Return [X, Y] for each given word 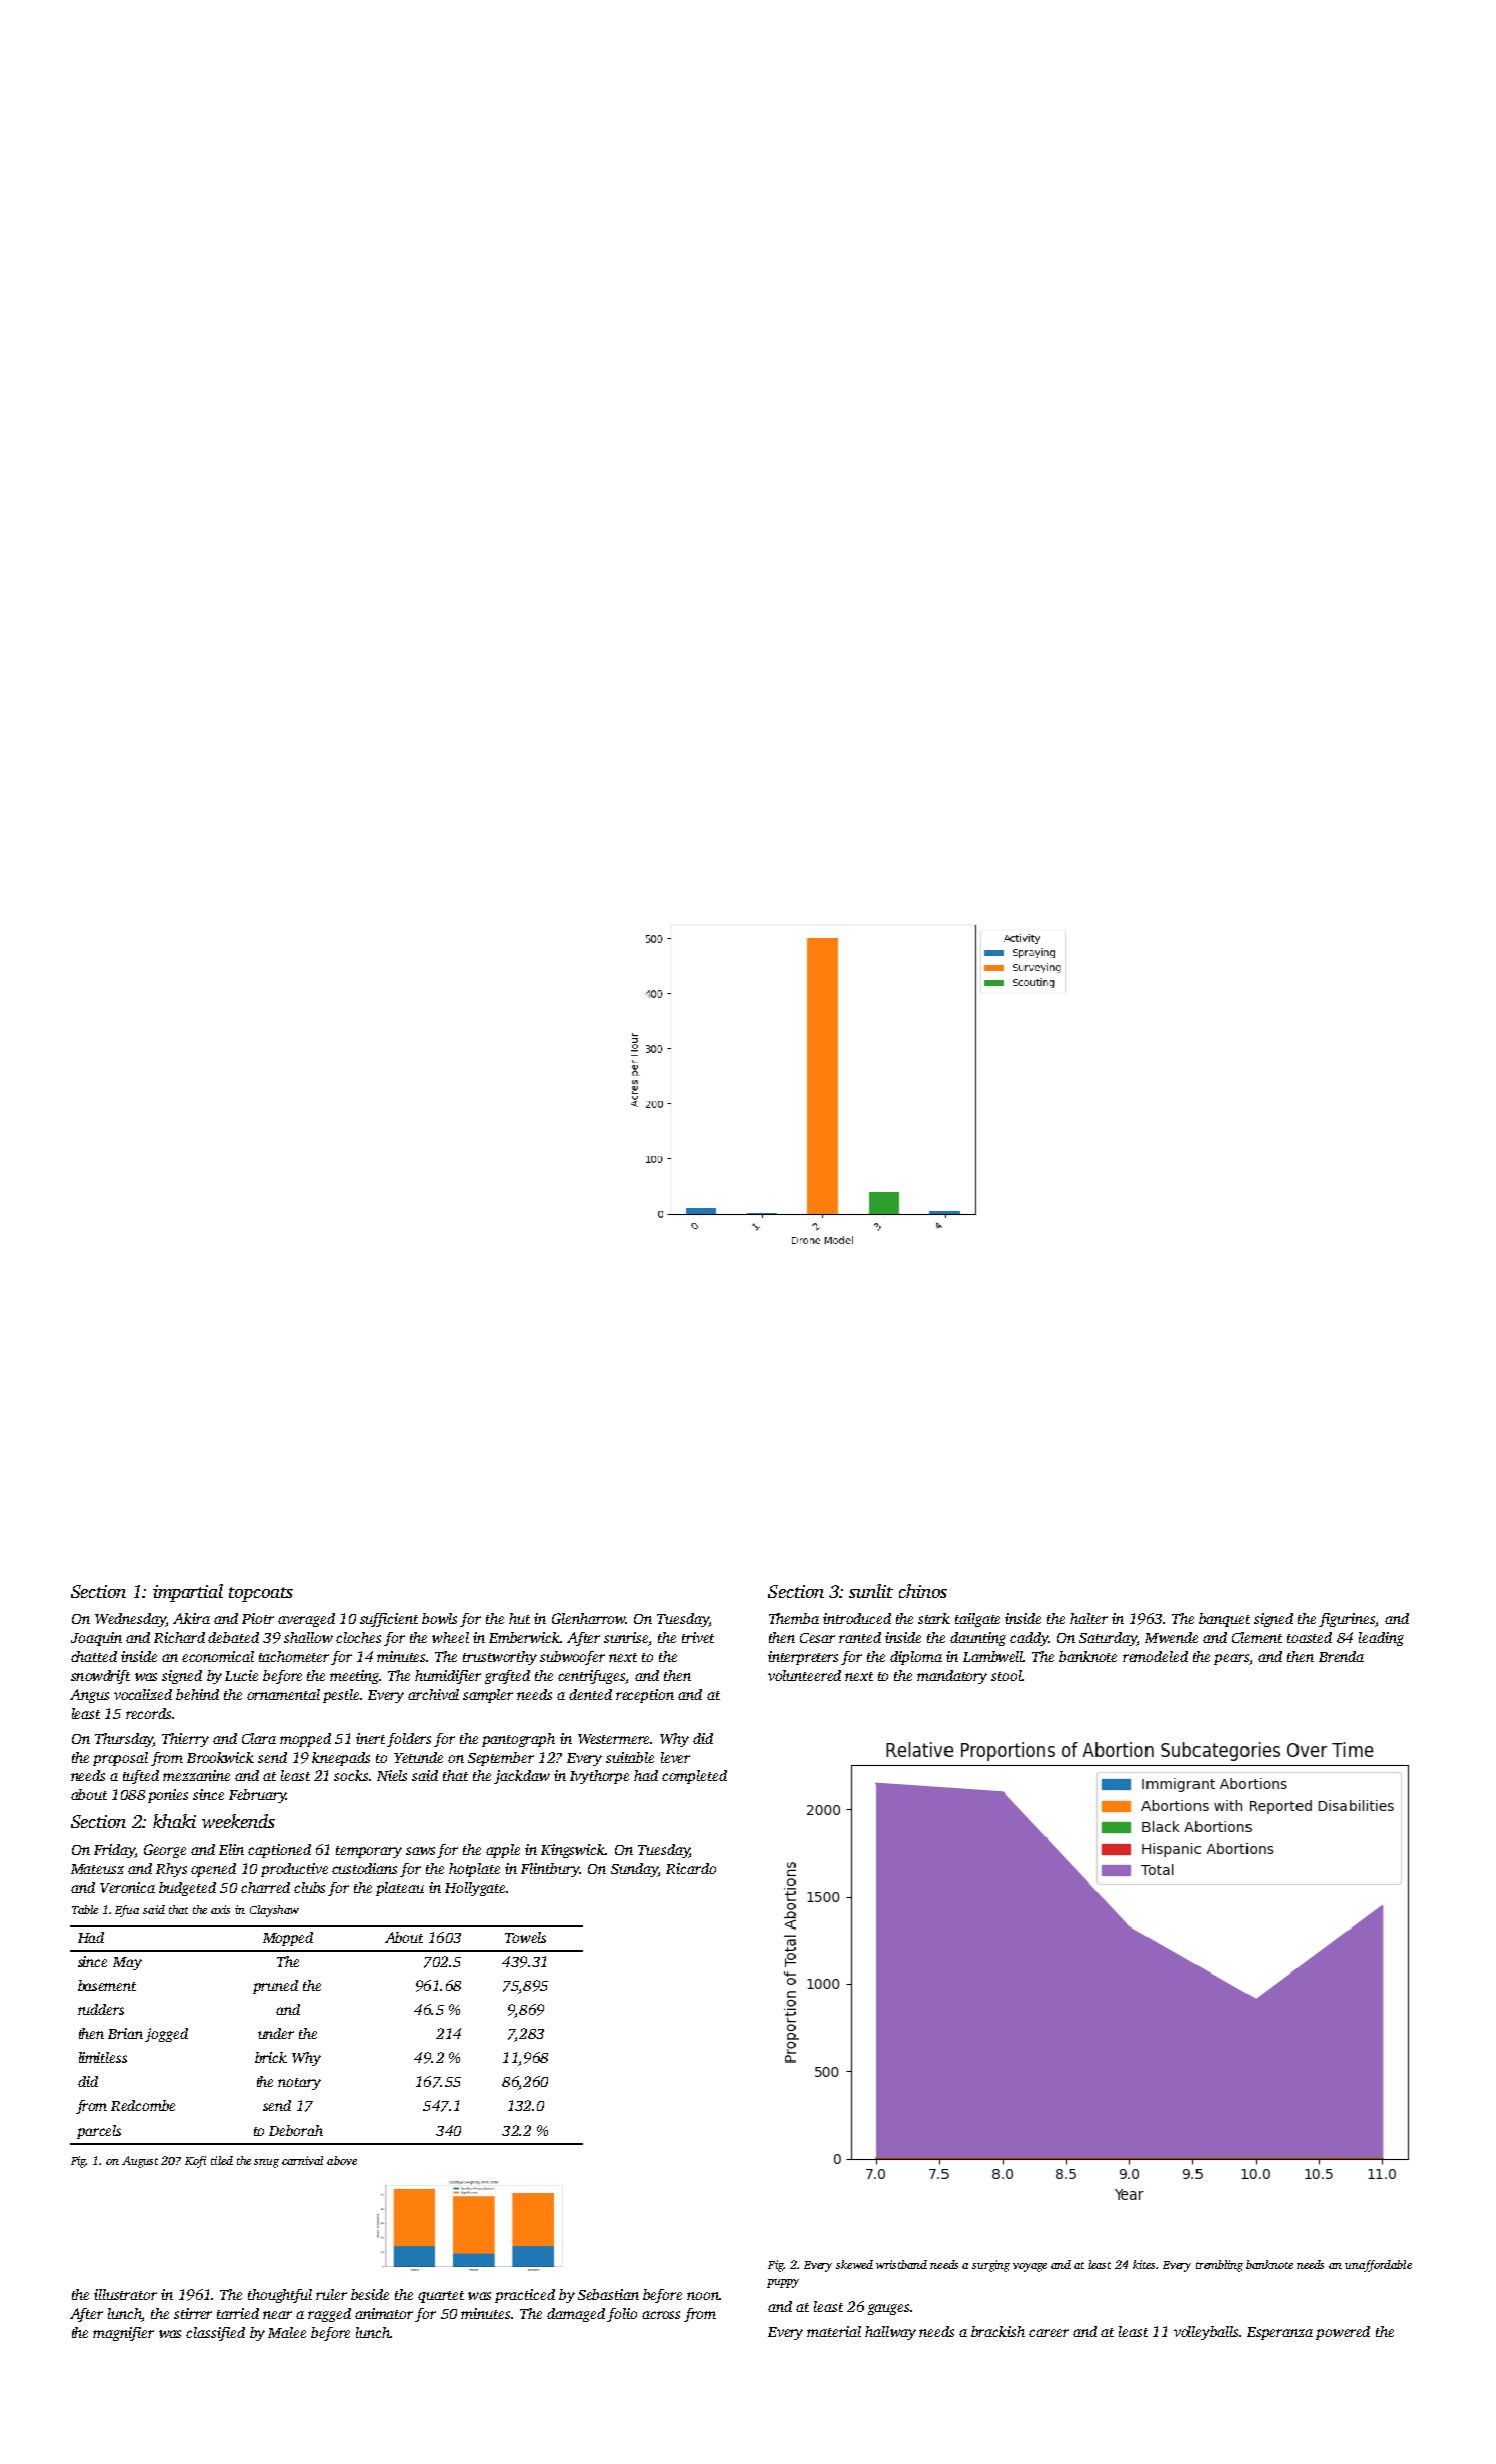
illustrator [125, 2294]
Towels [525, 1937]
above [342, 2160]
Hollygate [475, 1889]
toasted [1309, 1637]
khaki [174, 1821]
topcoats [261, 1594]
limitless [103, 2057]
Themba [794, 1618]
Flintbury [550, 1870]
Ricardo [691, 1868]
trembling [1219, 2266]
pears [1231, 1659]
